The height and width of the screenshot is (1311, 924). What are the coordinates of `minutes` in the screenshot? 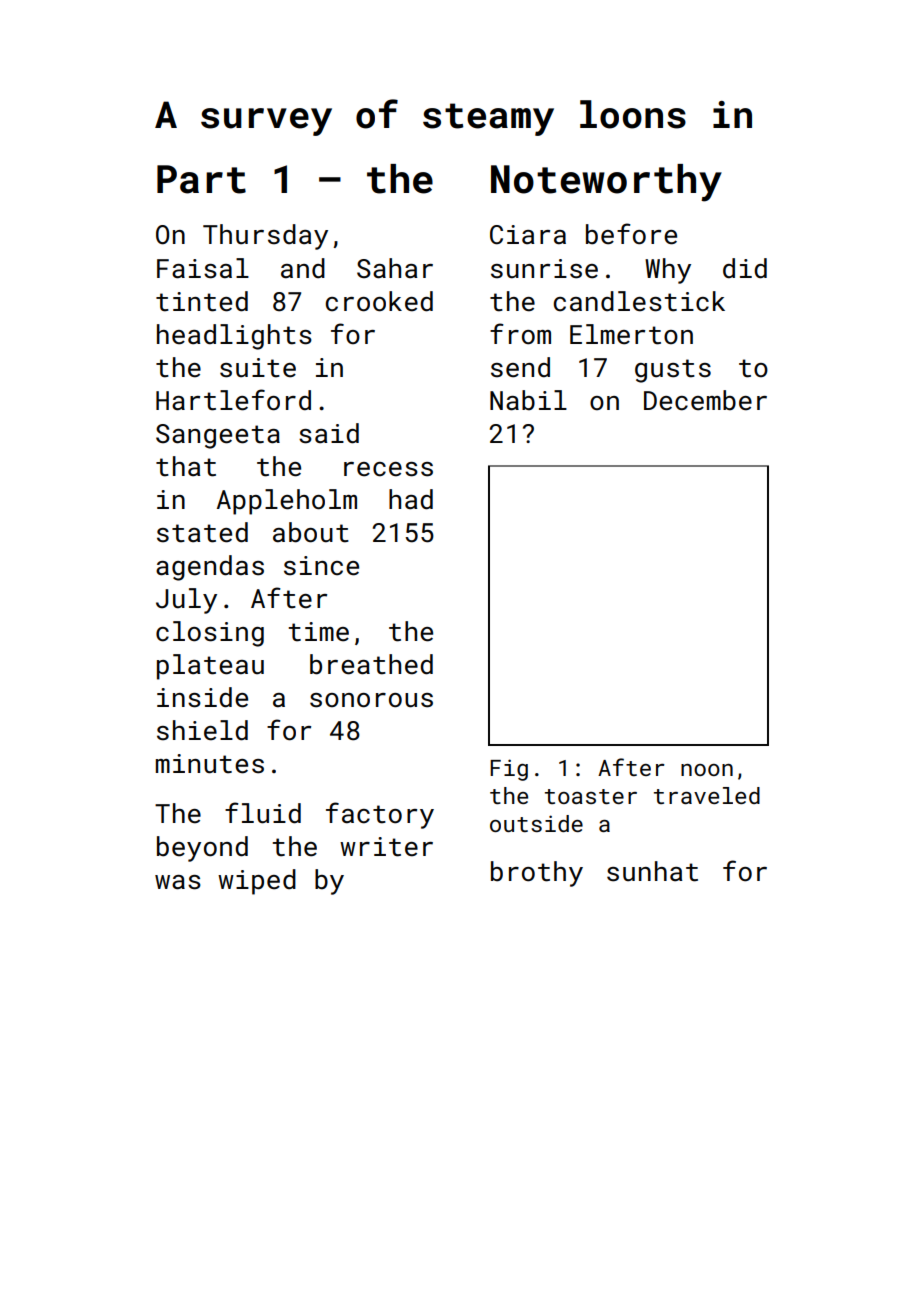 It's located at (210, 764).
